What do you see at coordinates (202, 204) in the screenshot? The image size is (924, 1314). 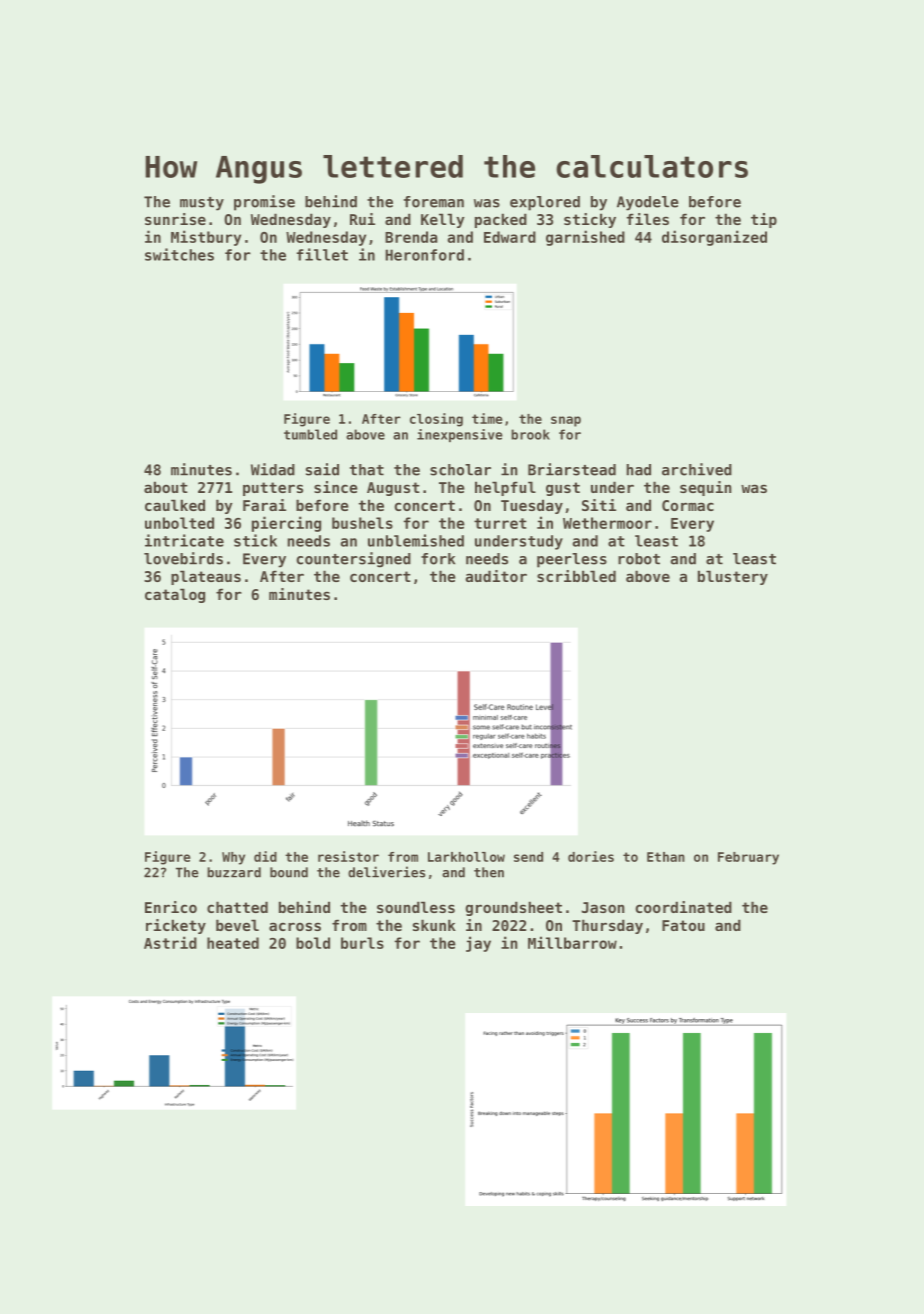 I see `musty` at bounding box center [202, 204].
